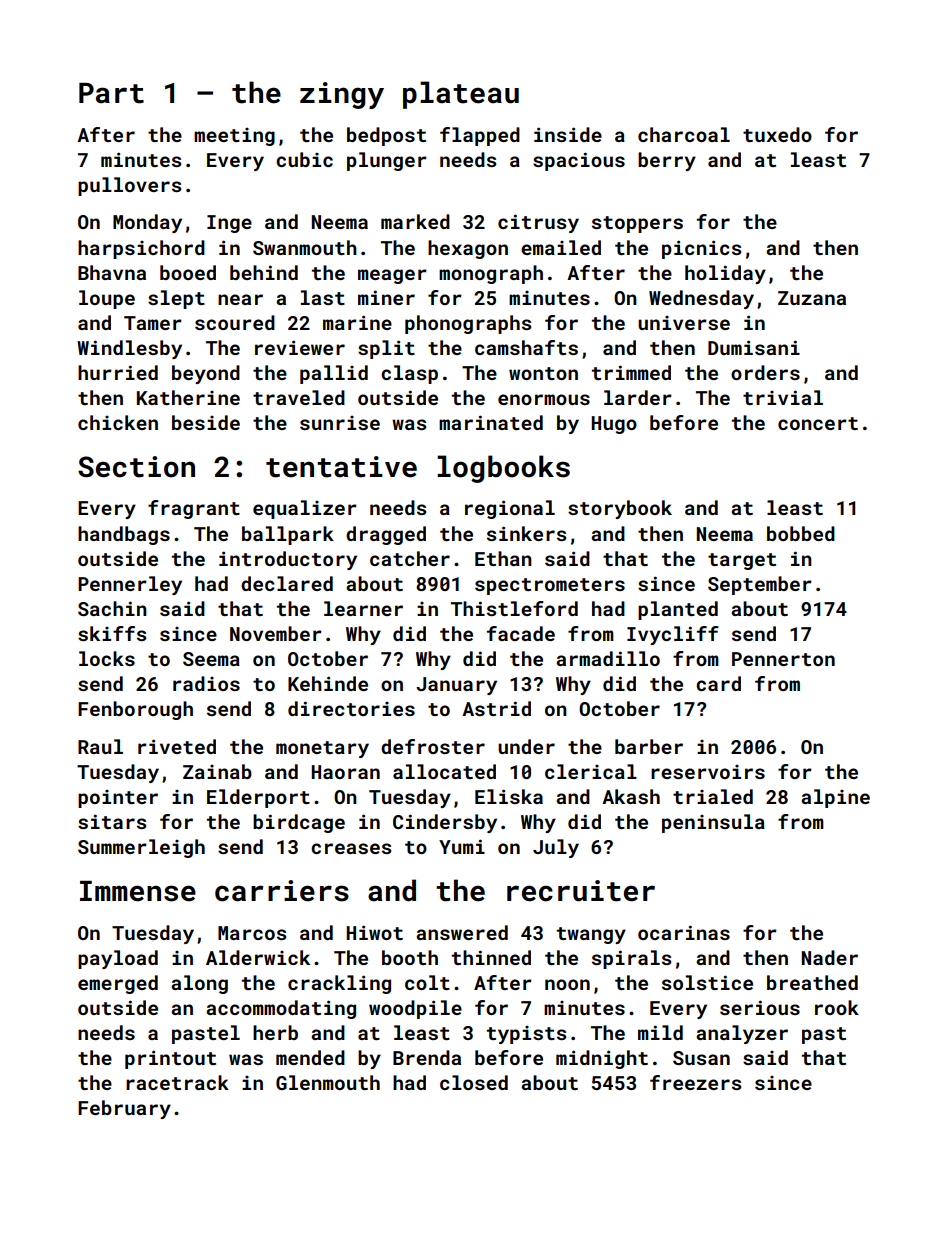 The width and height of the image is (952, 1233). I want to click on citrusy, so click(538, 223).
